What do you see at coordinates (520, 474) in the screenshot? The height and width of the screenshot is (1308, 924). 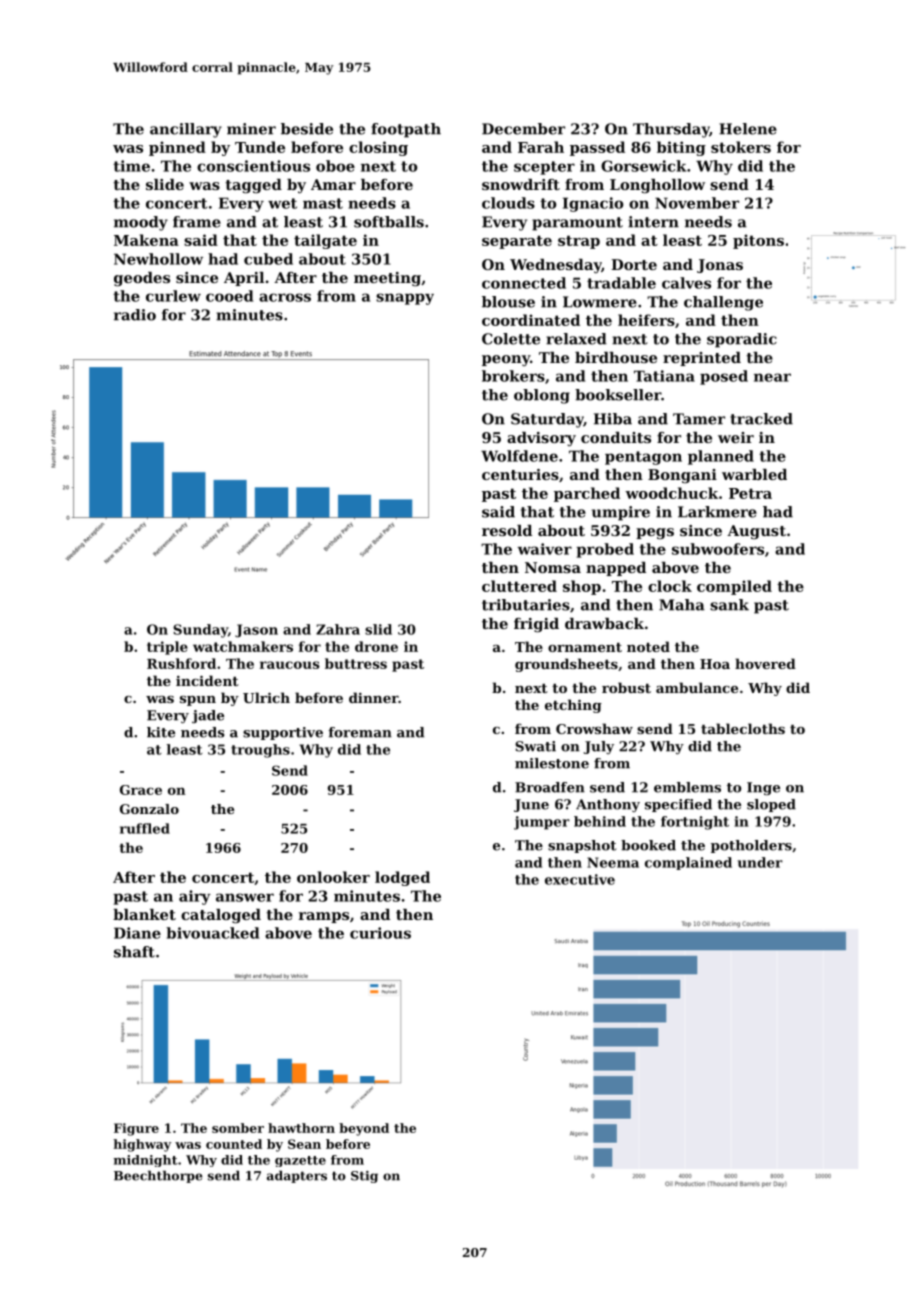 I see `centuries` at bounding box center [520, 474].
